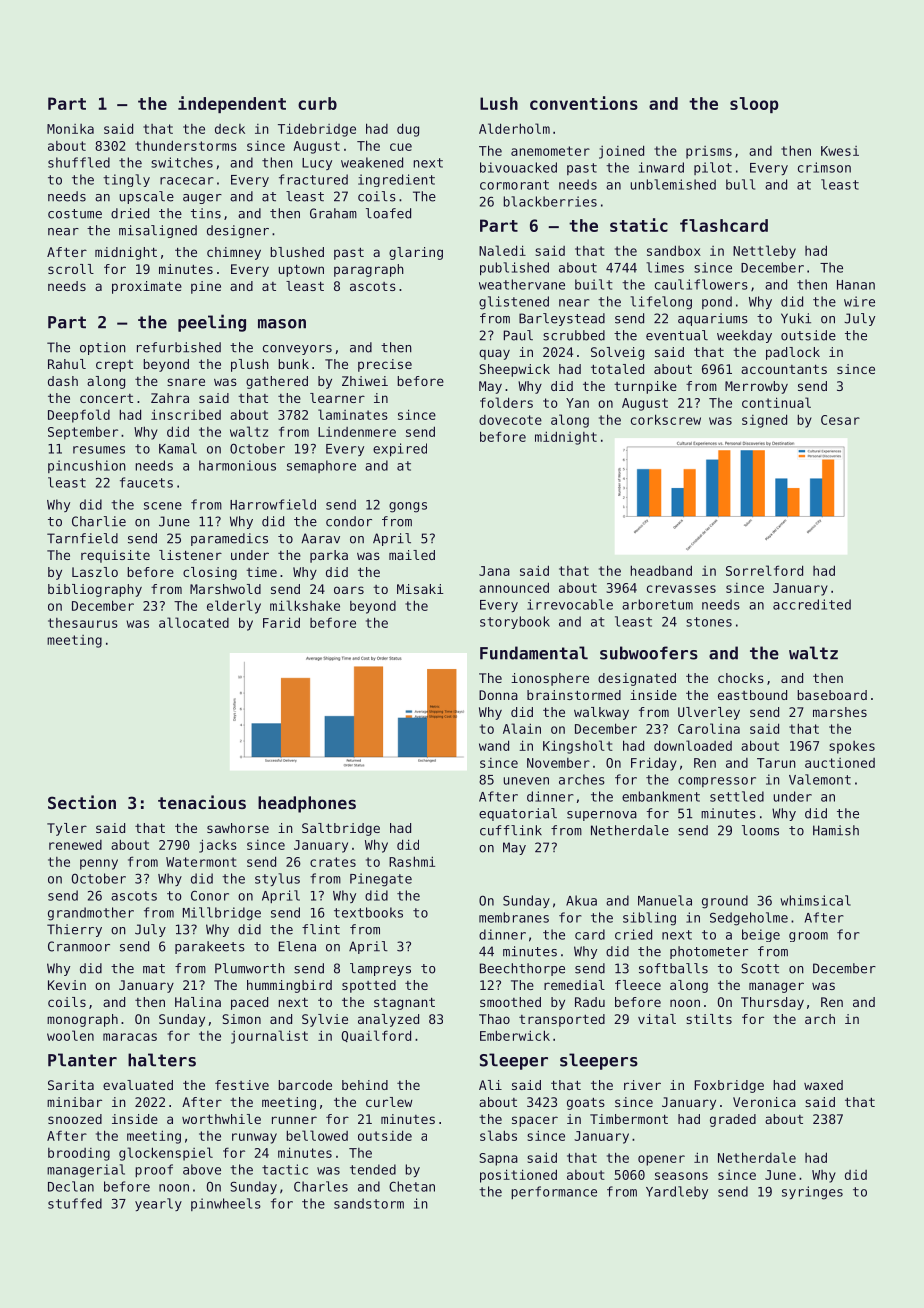  I want to click on Tyler, so click(67, 829).
